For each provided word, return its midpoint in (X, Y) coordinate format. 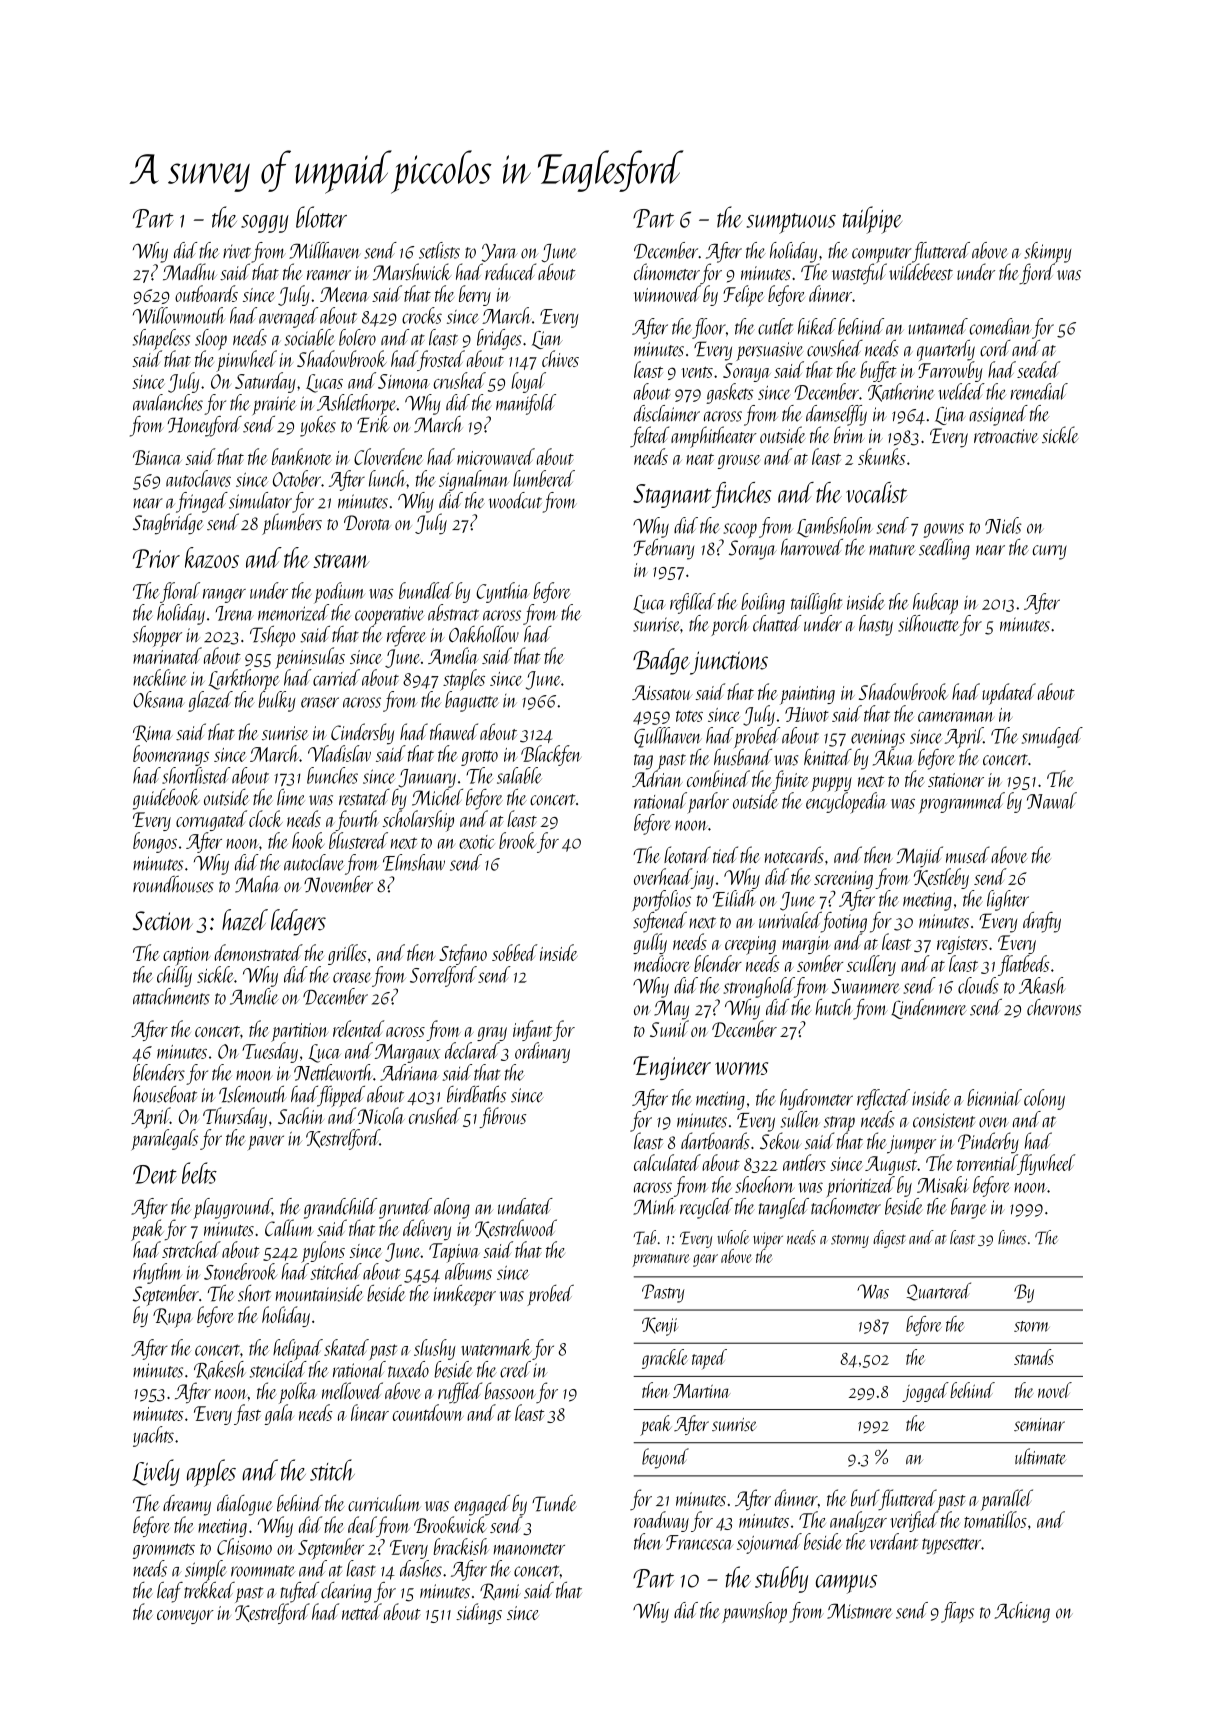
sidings (479, 1613)
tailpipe (872, 220)
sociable (309, 337)
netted (362, 1611)
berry (475, 295)
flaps (957, 1612)
